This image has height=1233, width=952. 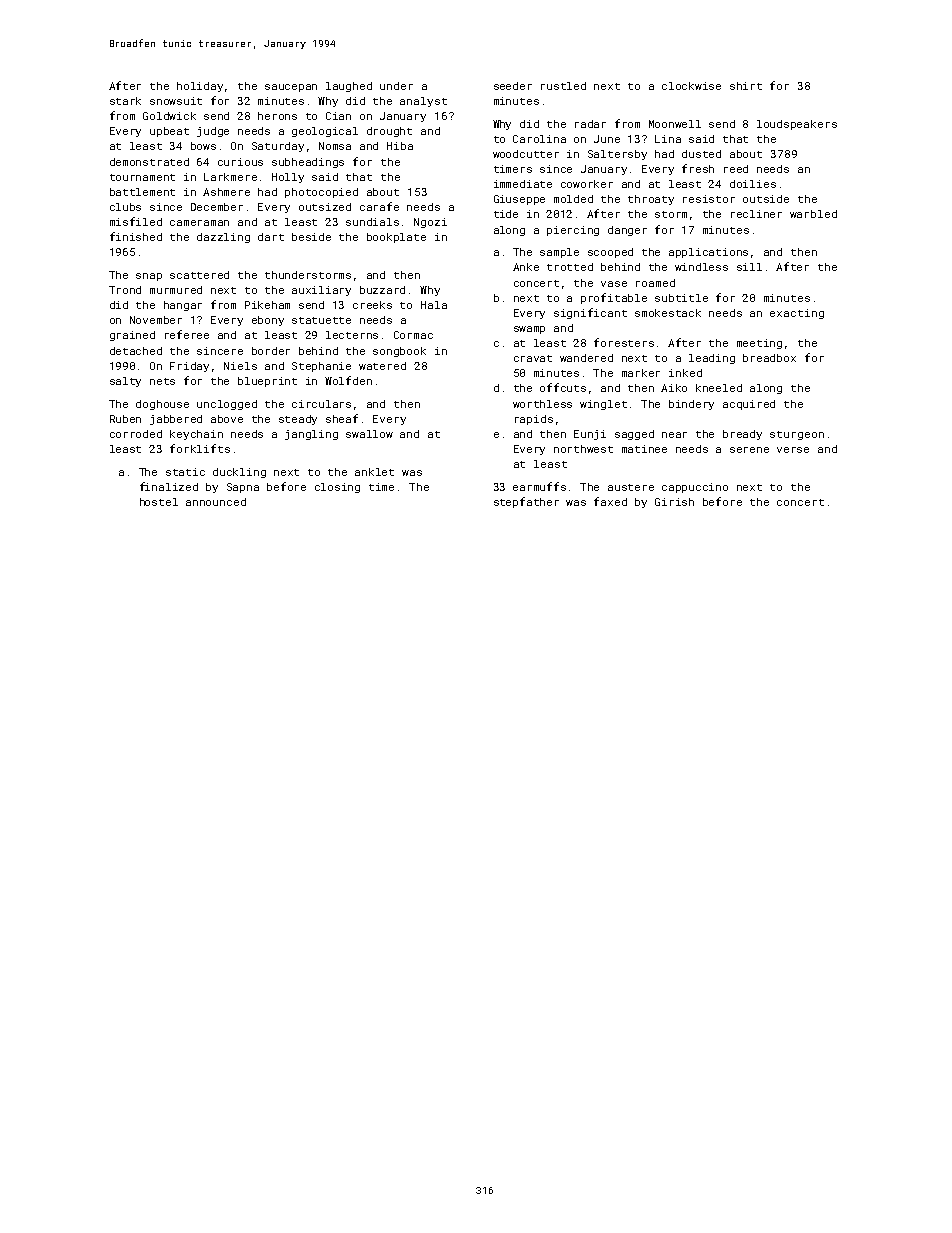 I want to click on Girish, so click(x=674, y=502).
